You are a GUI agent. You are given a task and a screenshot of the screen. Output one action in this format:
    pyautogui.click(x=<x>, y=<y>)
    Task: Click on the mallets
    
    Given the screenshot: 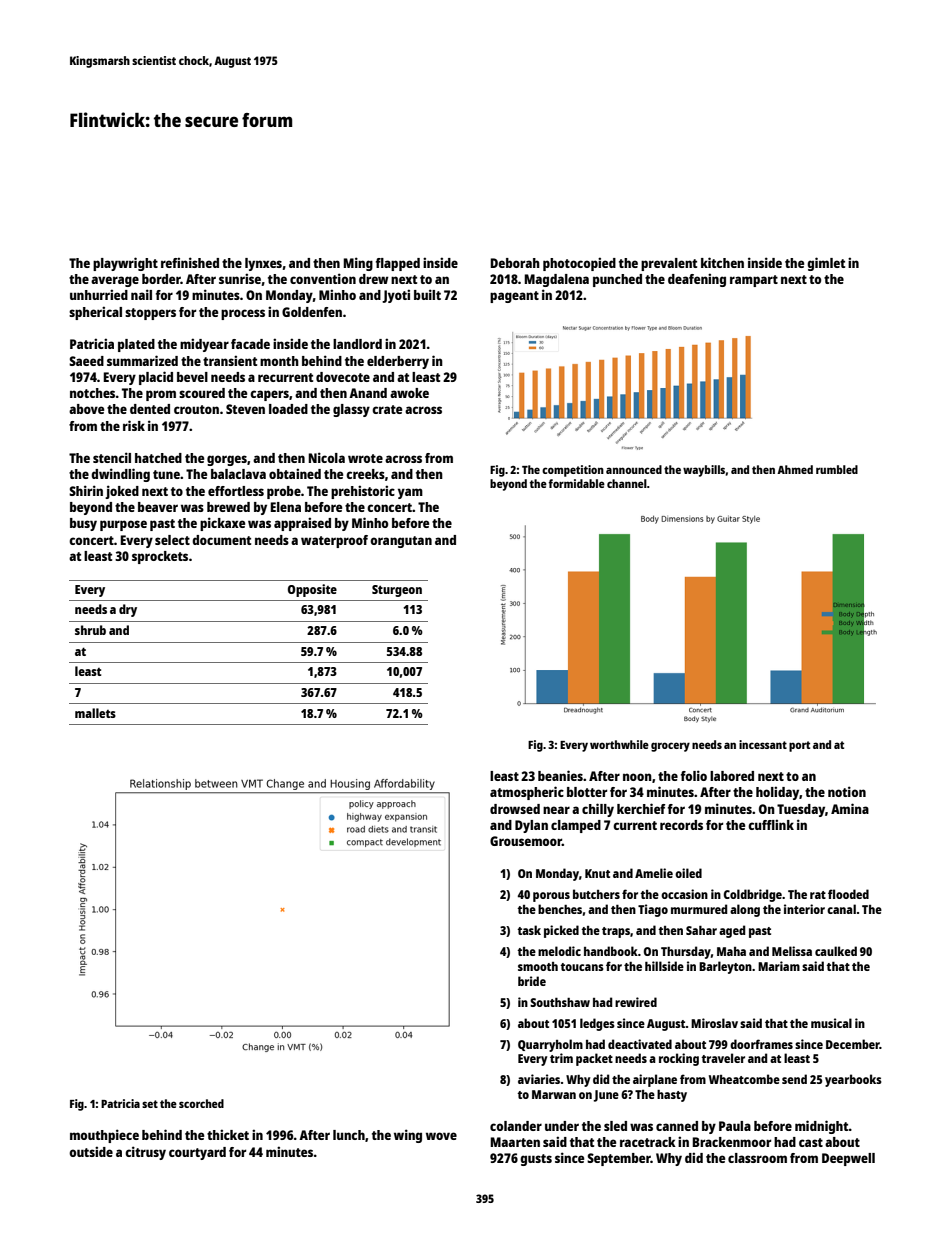 What is the action you would take?
    pyautogui.click(x=95, y=713)
